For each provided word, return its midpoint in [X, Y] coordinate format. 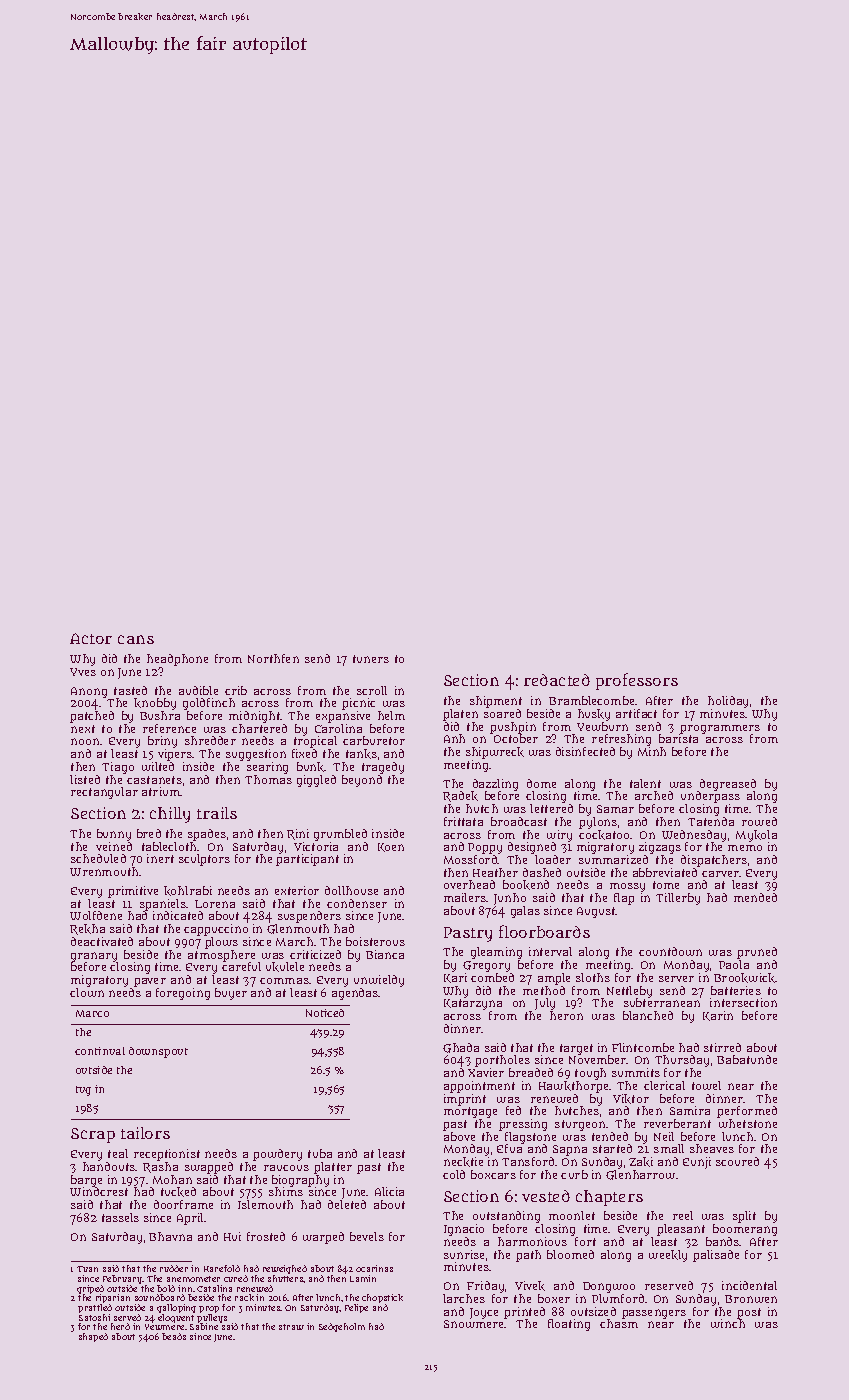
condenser [357, 903]
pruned [757, 953]
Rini [298, 834]
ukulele [285, 967]
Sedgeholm [342, 1327]
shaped [93, 1337]
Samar [615, 809]
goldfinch [209, 704]
